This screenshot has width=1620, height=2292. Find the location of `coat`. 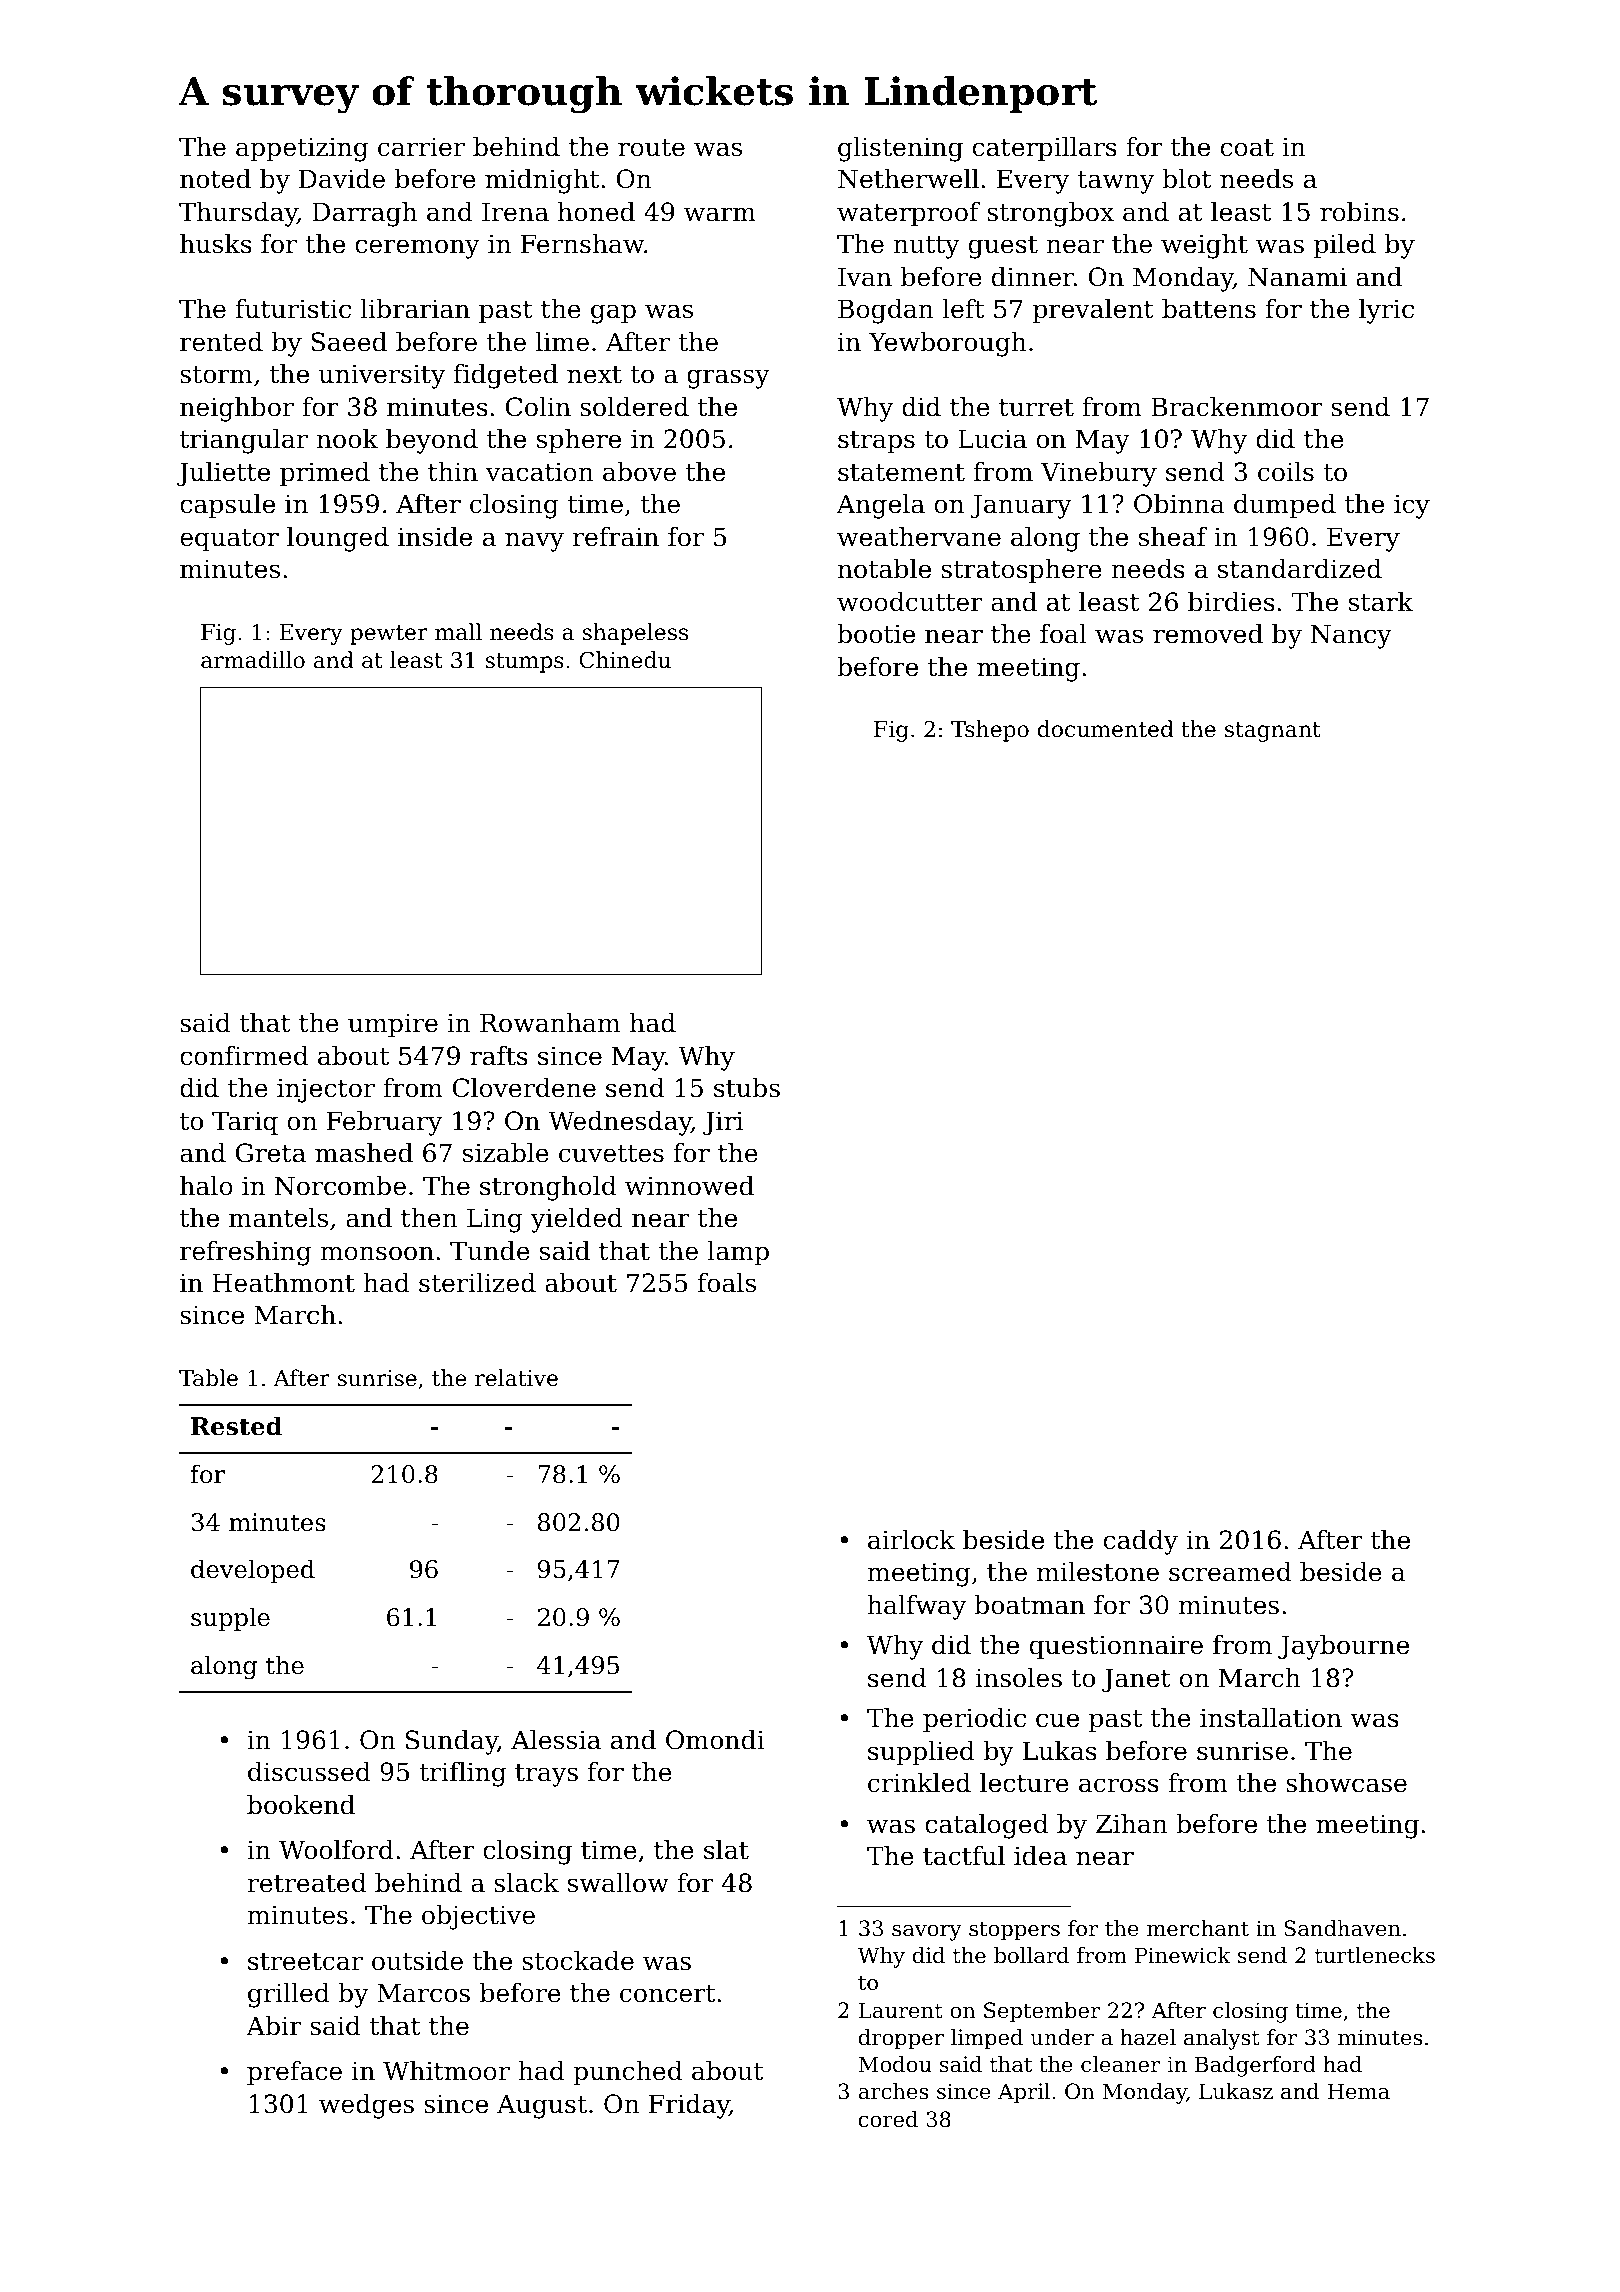

coat is located at coordinates (1247, 148).
